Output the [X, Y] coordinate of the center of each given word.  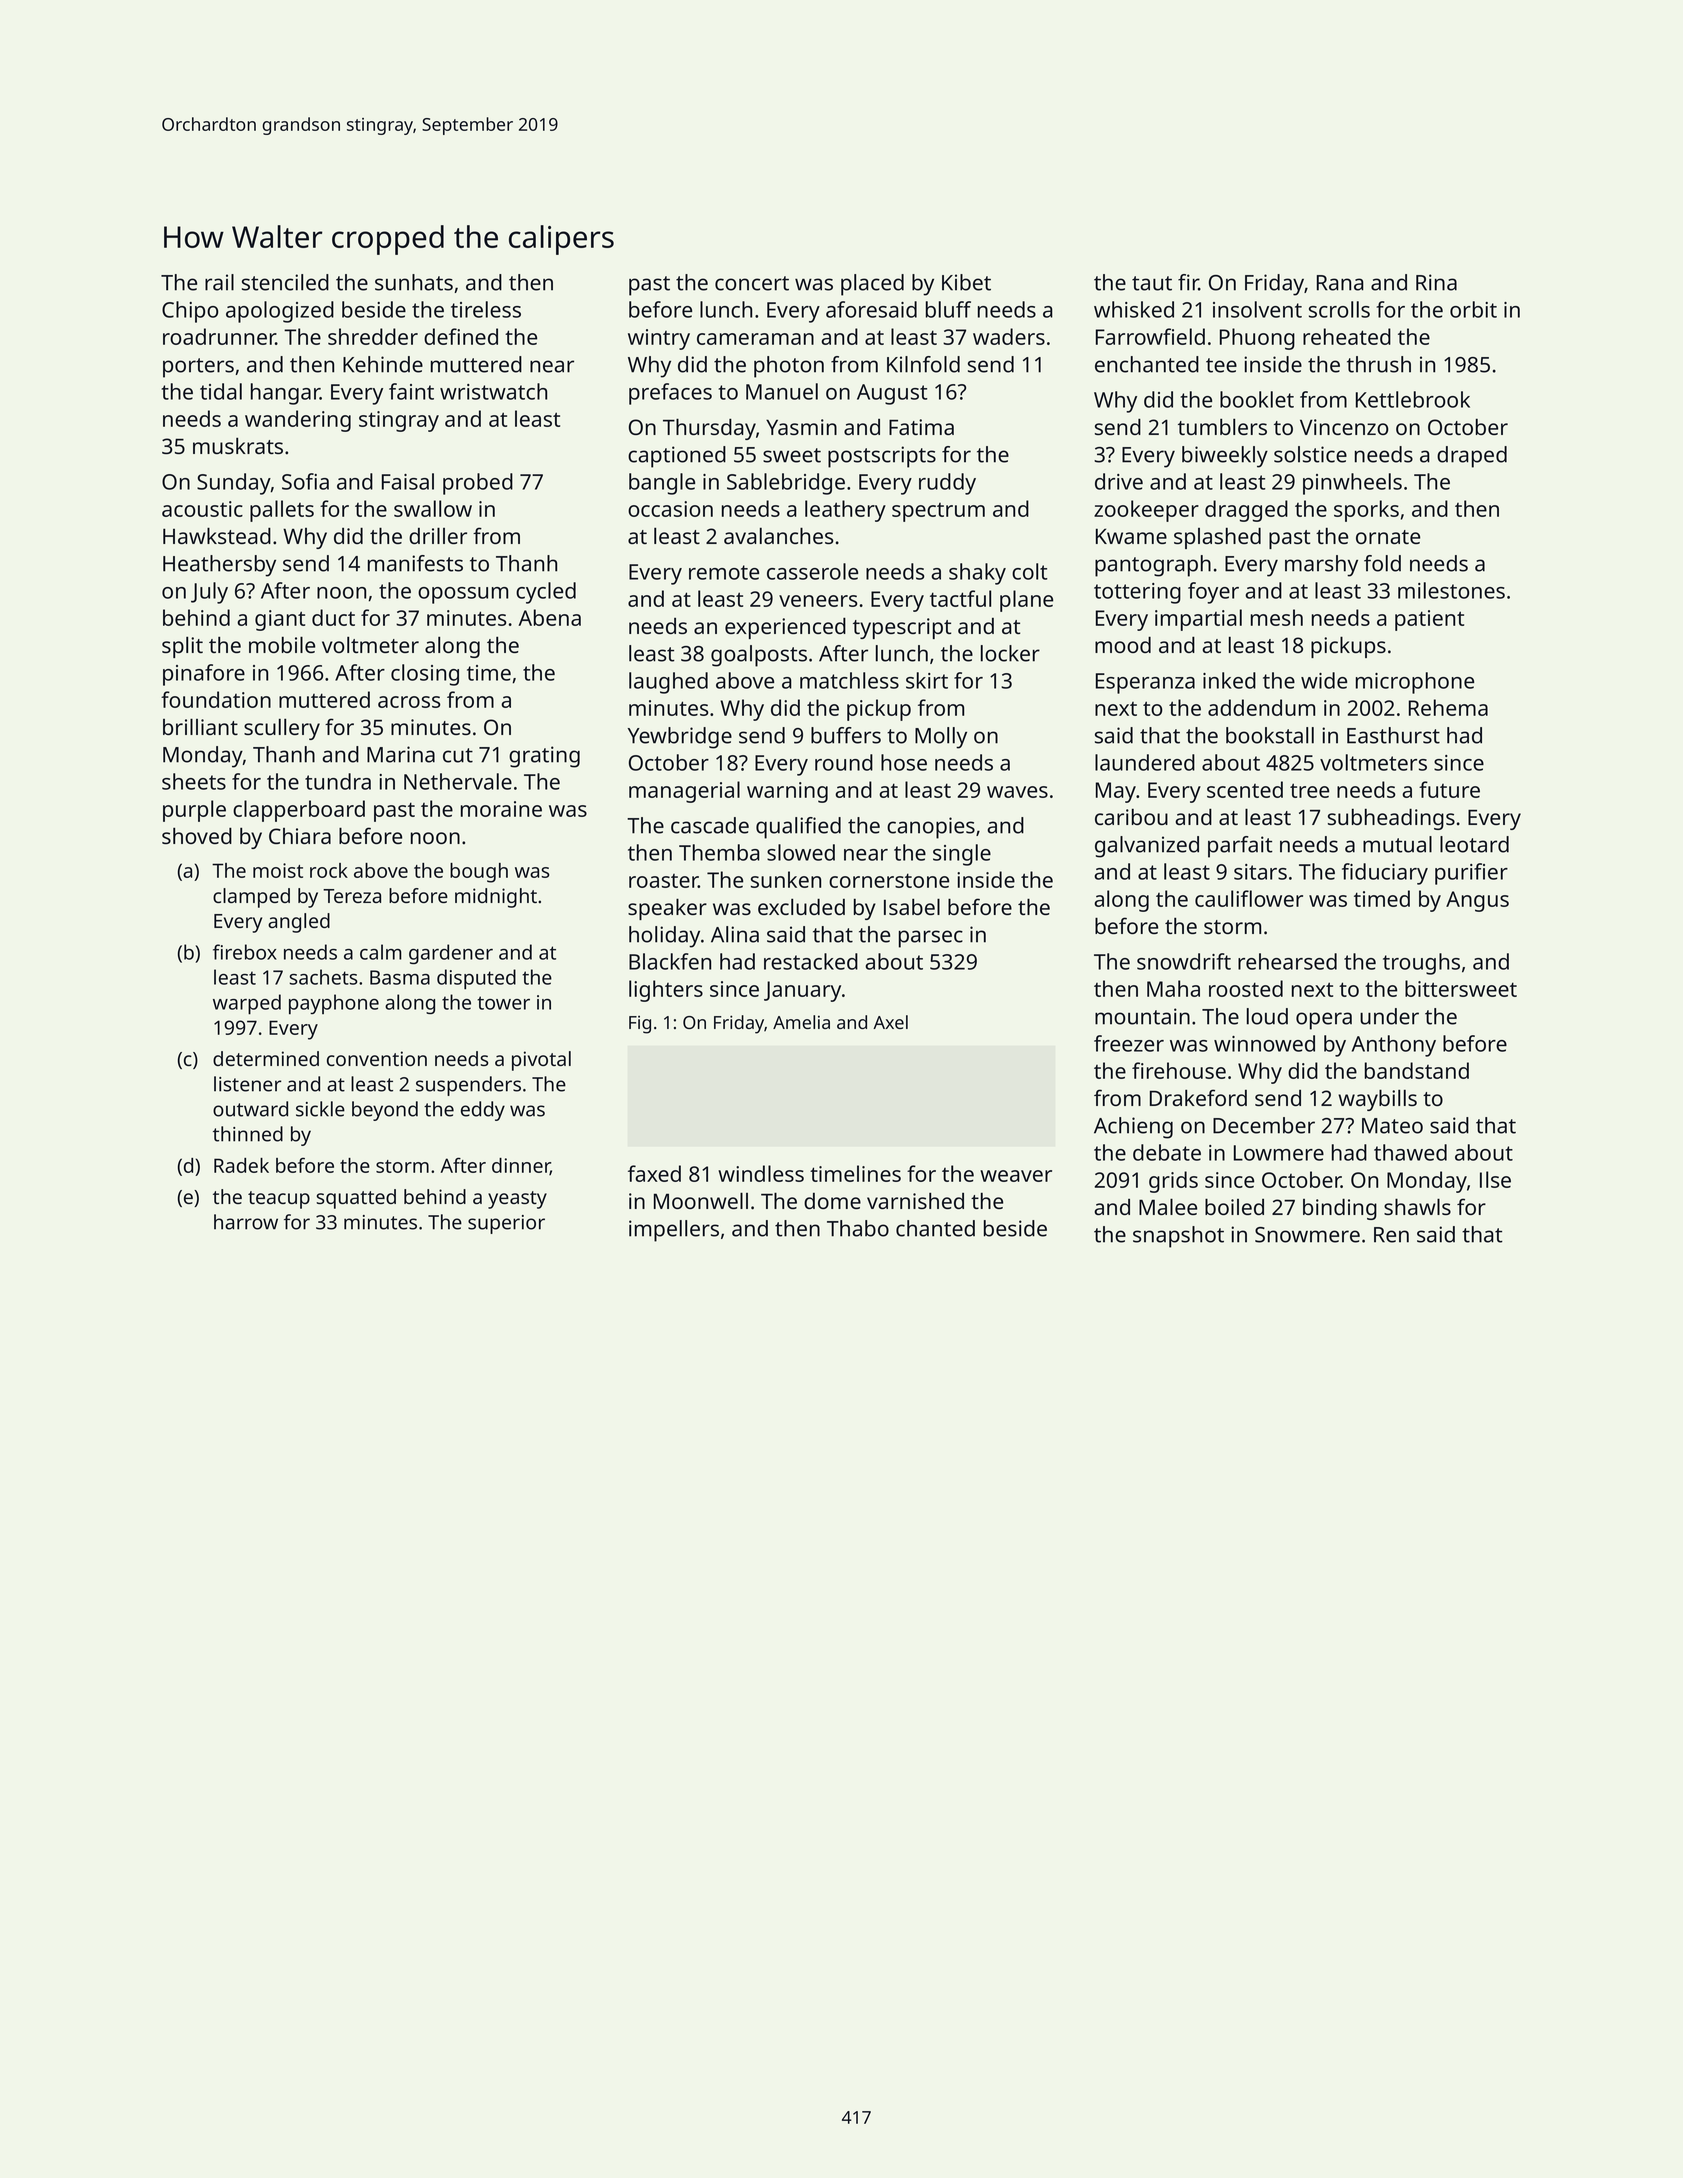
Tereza [352, 896]
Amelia [801, 1022]
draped [1472, 457]
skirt [927, 680]
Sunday [234, 484]
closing [425, 675]
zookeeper [1146, 511]
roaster [663, 881]
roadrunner [219, 336]
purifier [1471, 874]
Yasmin [801, 427]
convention [377, 1058]
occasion [670, 509]
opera [1324, 1021]
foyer [1213, 593]
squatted [356, 1199]
